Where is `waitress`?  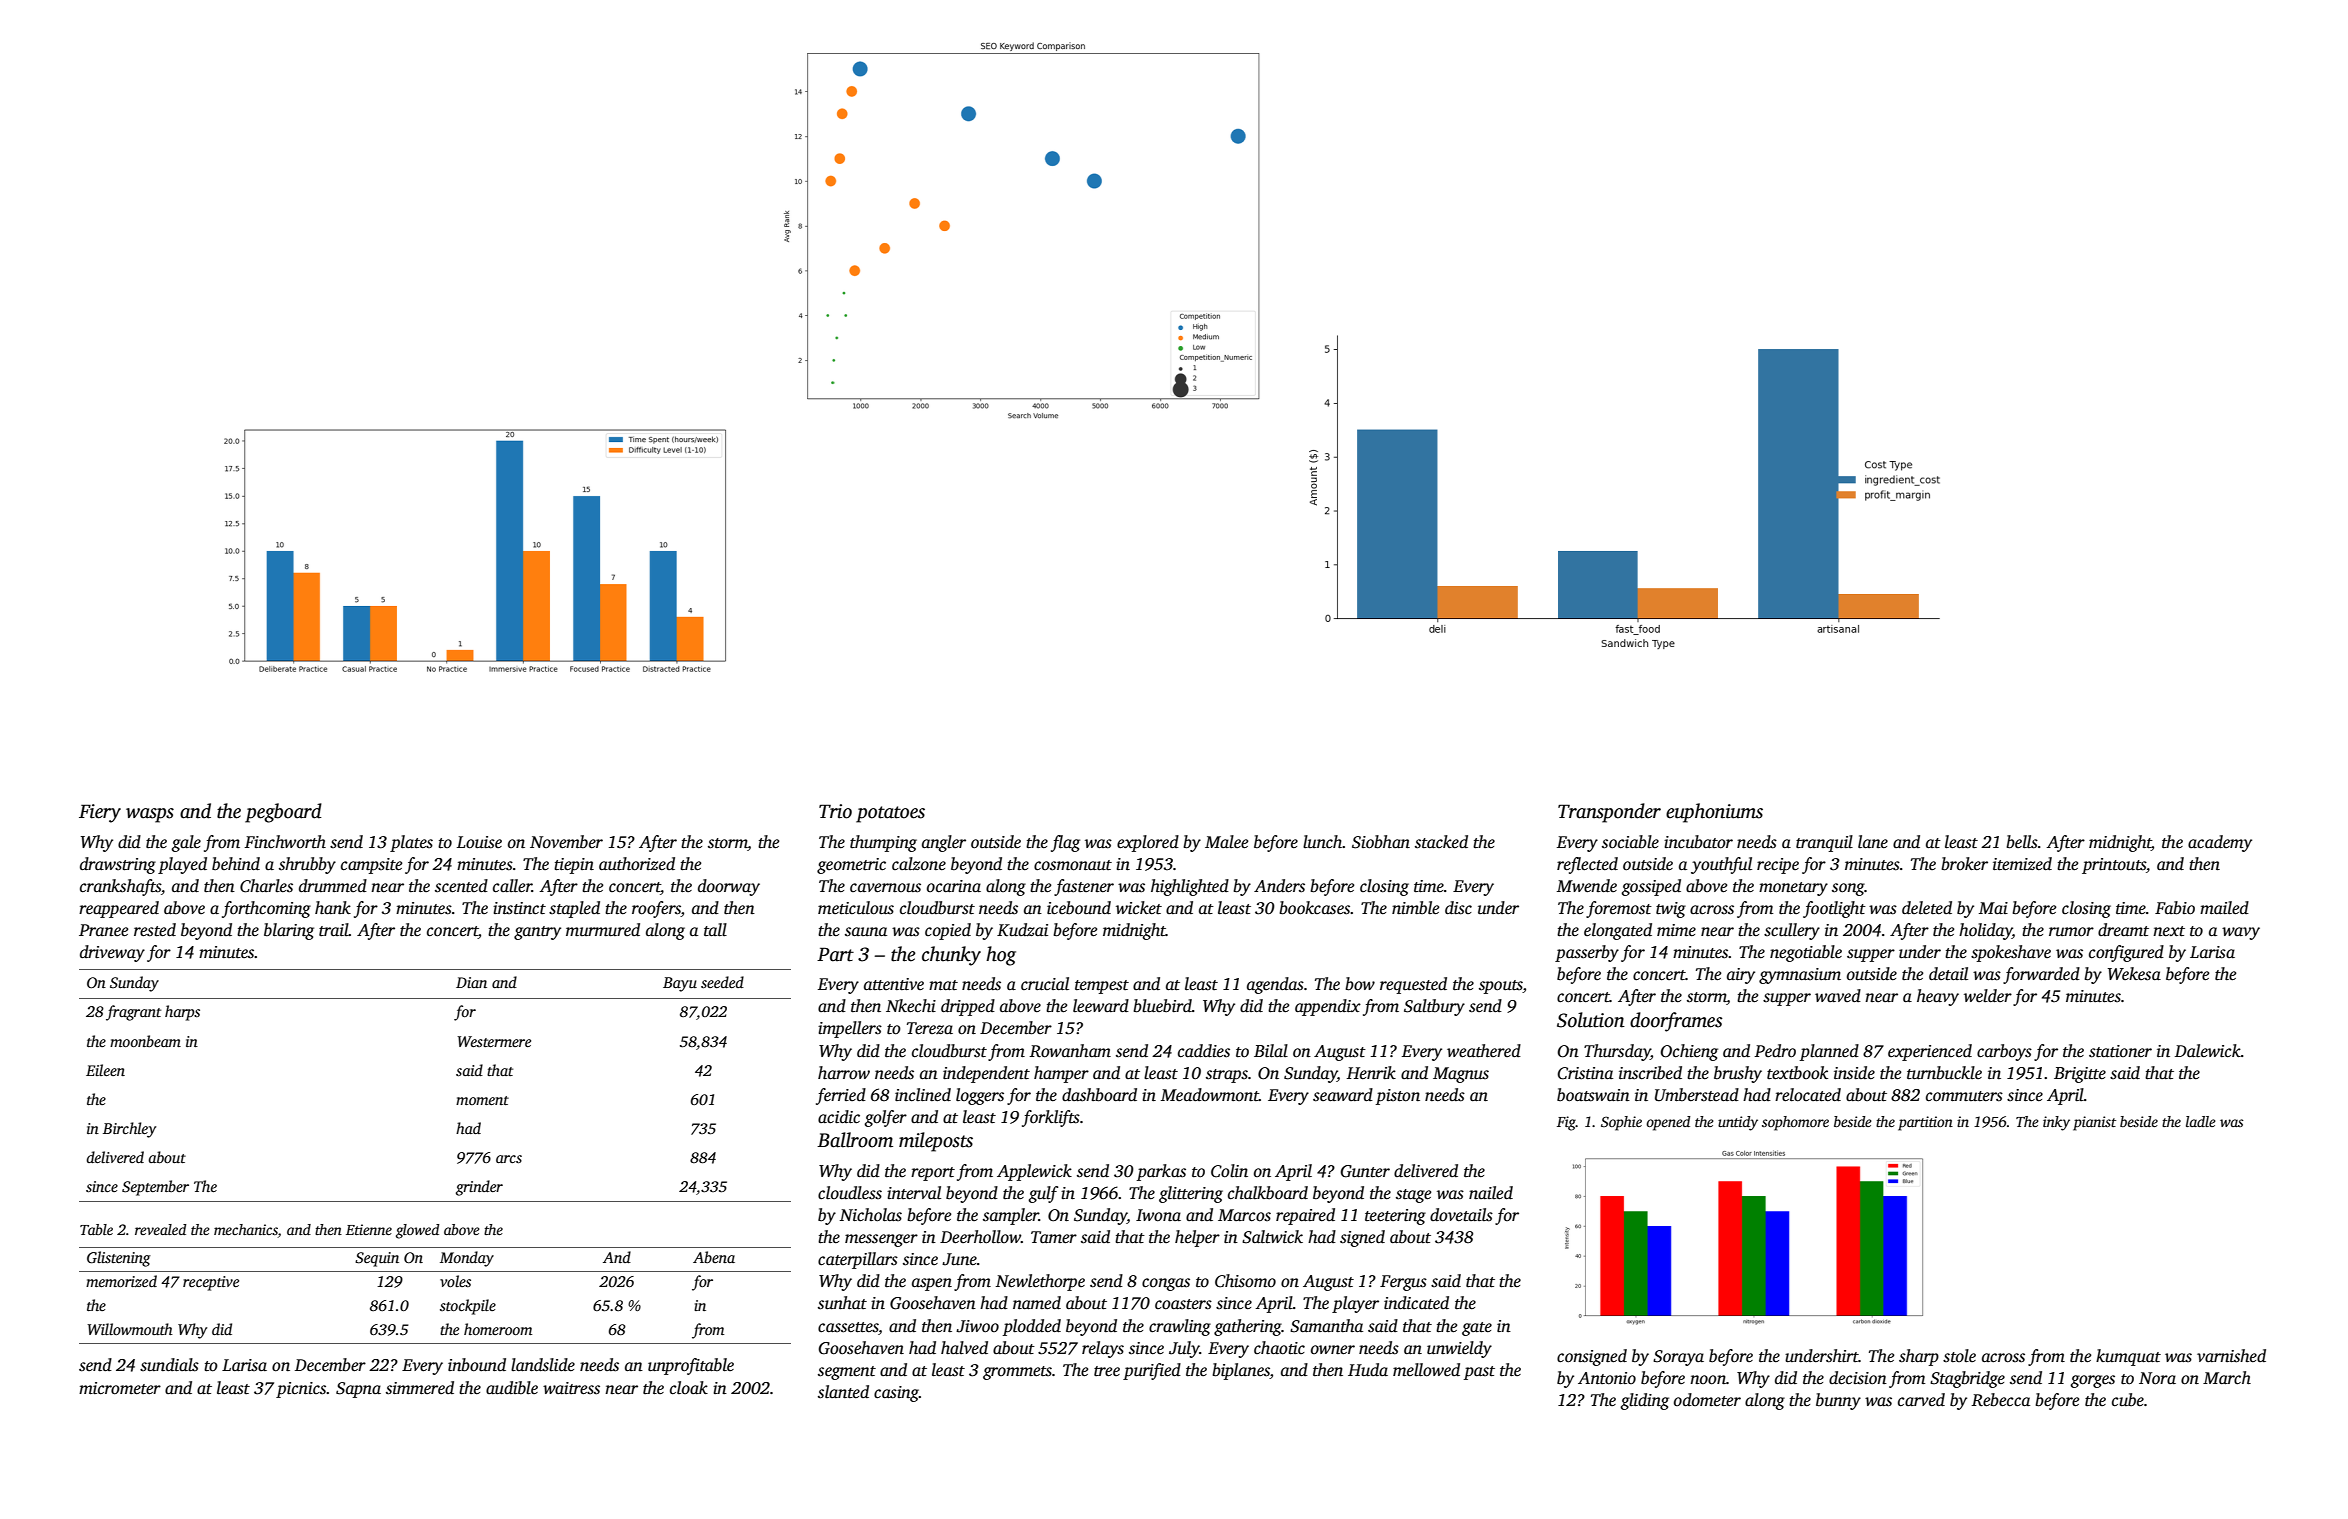
waitress is located at coordinates (571, 1388).
